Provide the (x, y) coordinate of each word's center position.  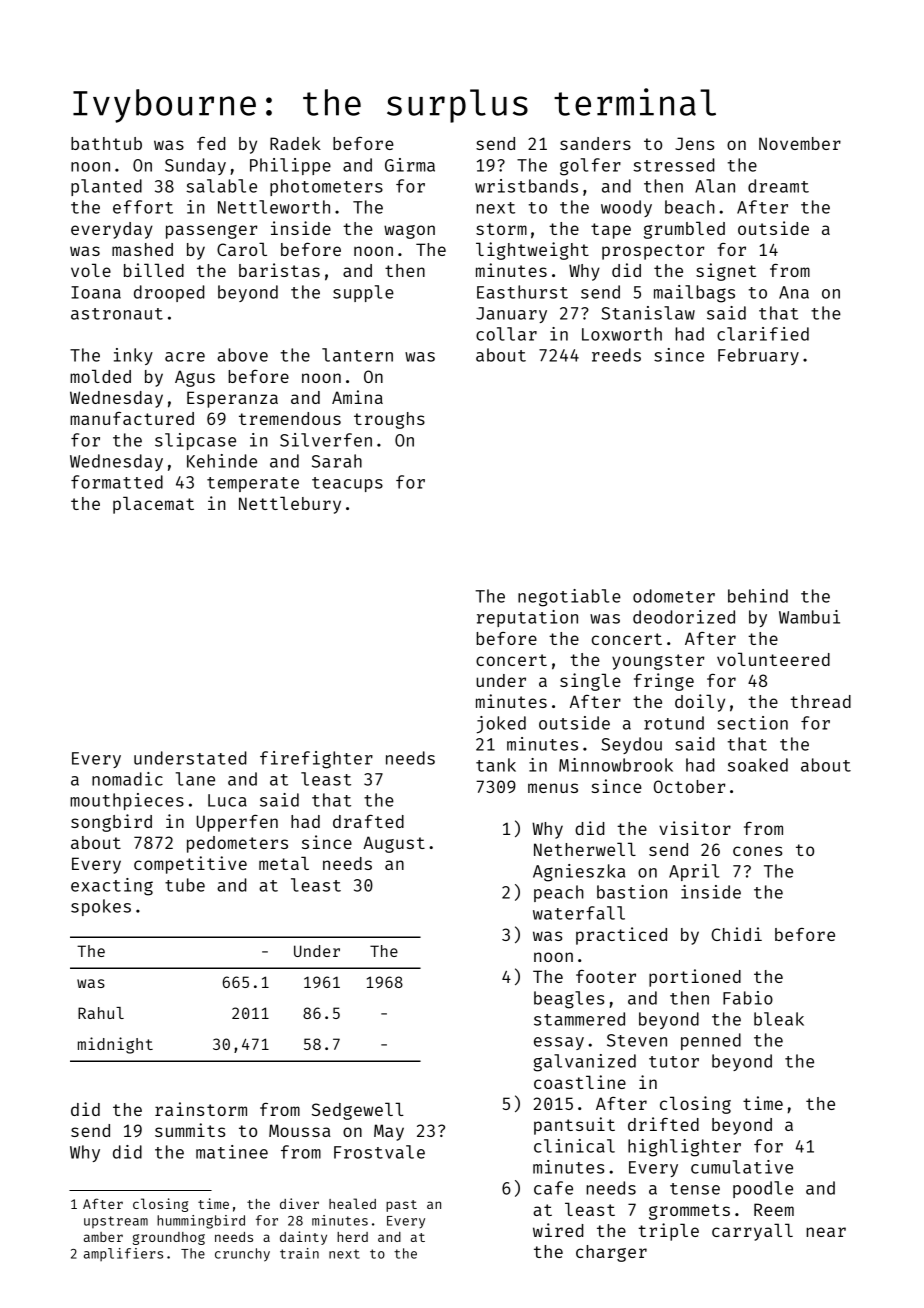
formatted (117, 482)
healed (352, 1203)
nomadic (127, 779)
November (800, 143)
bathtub (106, 143)
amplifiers (123, 1254)
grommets (689, 1212)
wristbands (526, 186)
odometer (674, 596)
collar (506, 334)
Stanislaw (648, 313)
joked (501, 725)
